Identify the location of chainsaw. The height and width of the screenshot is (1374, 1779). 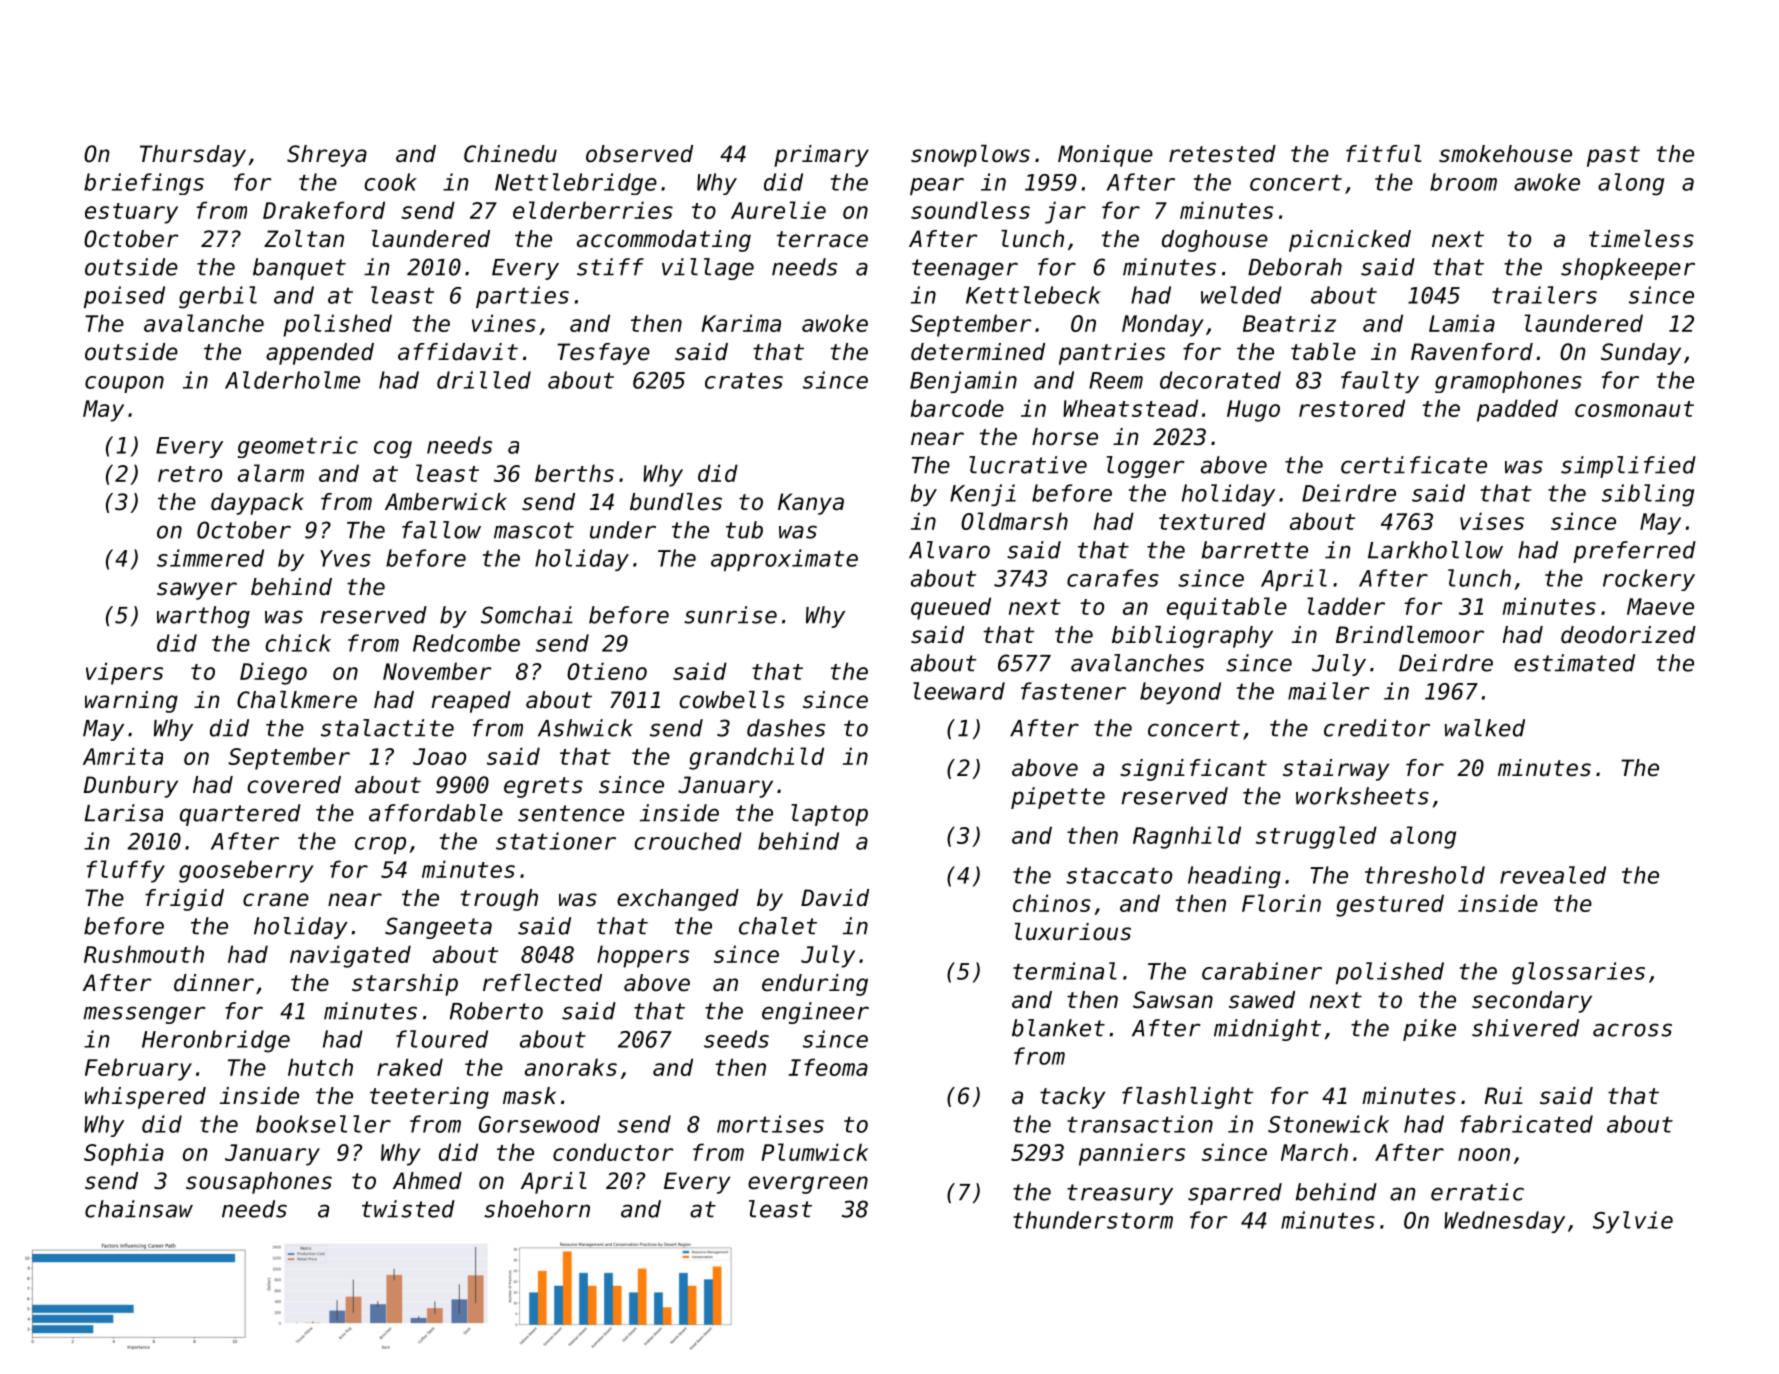
(139, 1209).
